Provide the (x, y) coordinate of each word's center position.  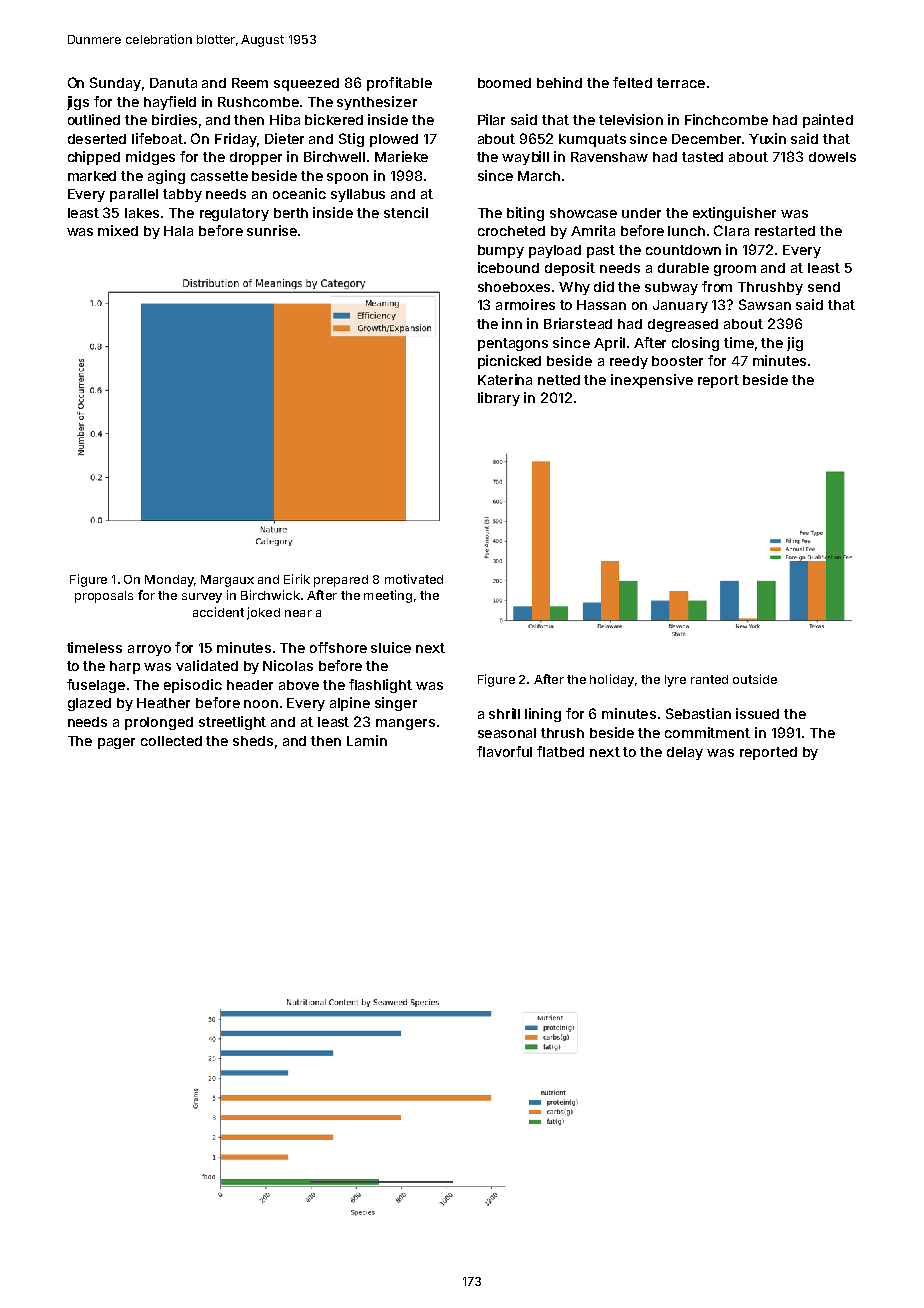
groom (735, 270)
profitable (399, 84)
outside (755, 679)
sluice (391, 647)
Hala (178, 231)
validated (207, 665)
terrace (681, 83)
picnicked (509, 362)
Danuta (173, 83)
